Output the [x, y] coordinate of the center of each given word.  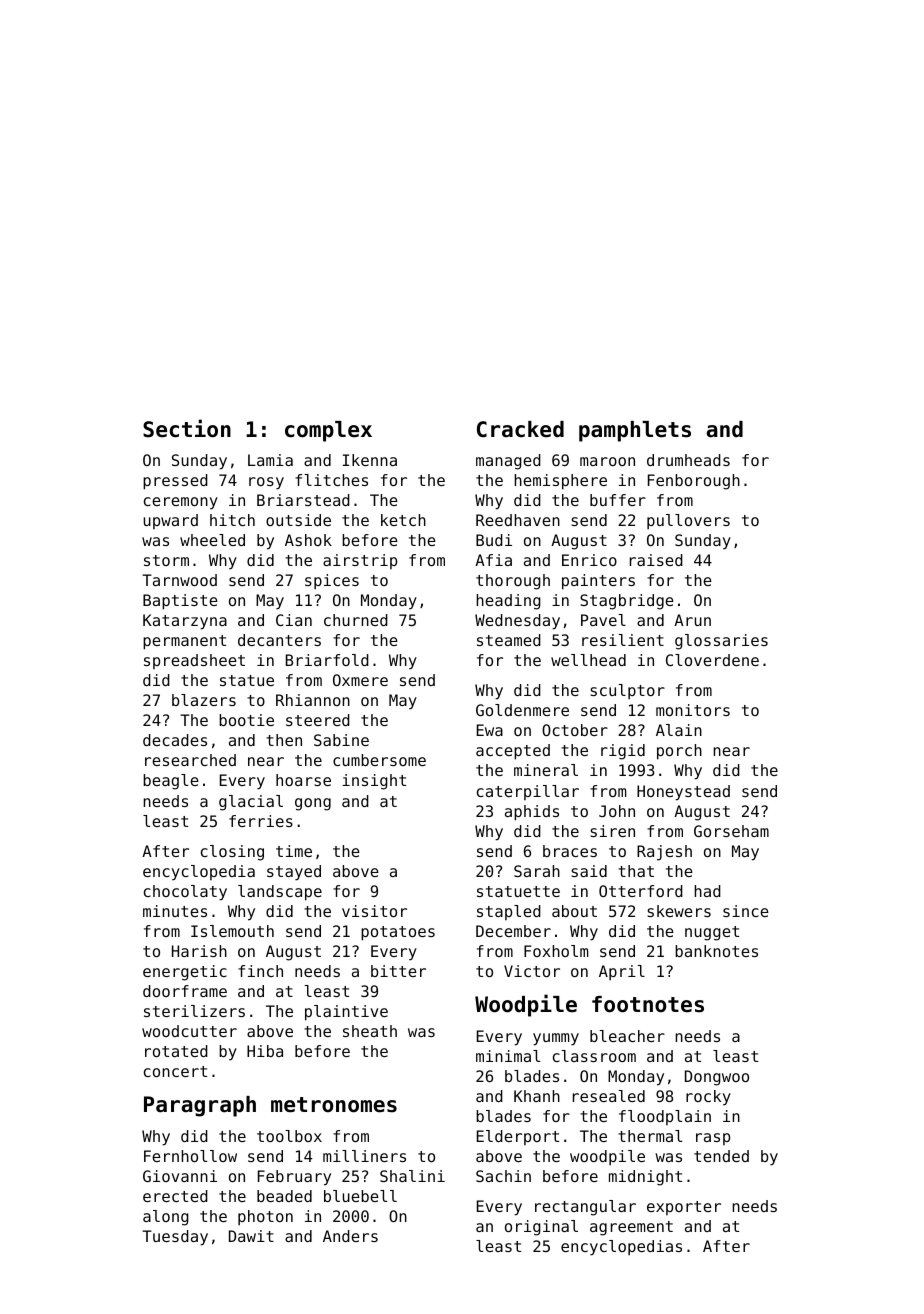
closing [232, 853]
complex [328, 431]
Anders [350, 1236]
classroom [594, 1056]
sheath [370, 1031]
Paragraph [200, 1106]
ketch [403, 520]
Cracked [520, 429]
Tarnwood [179, 580]
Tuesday [175, 1238]
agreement [631, 1228]
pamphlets [635, 431]
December [513, 931]
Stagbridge [627, 602]
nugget [712, 933]
